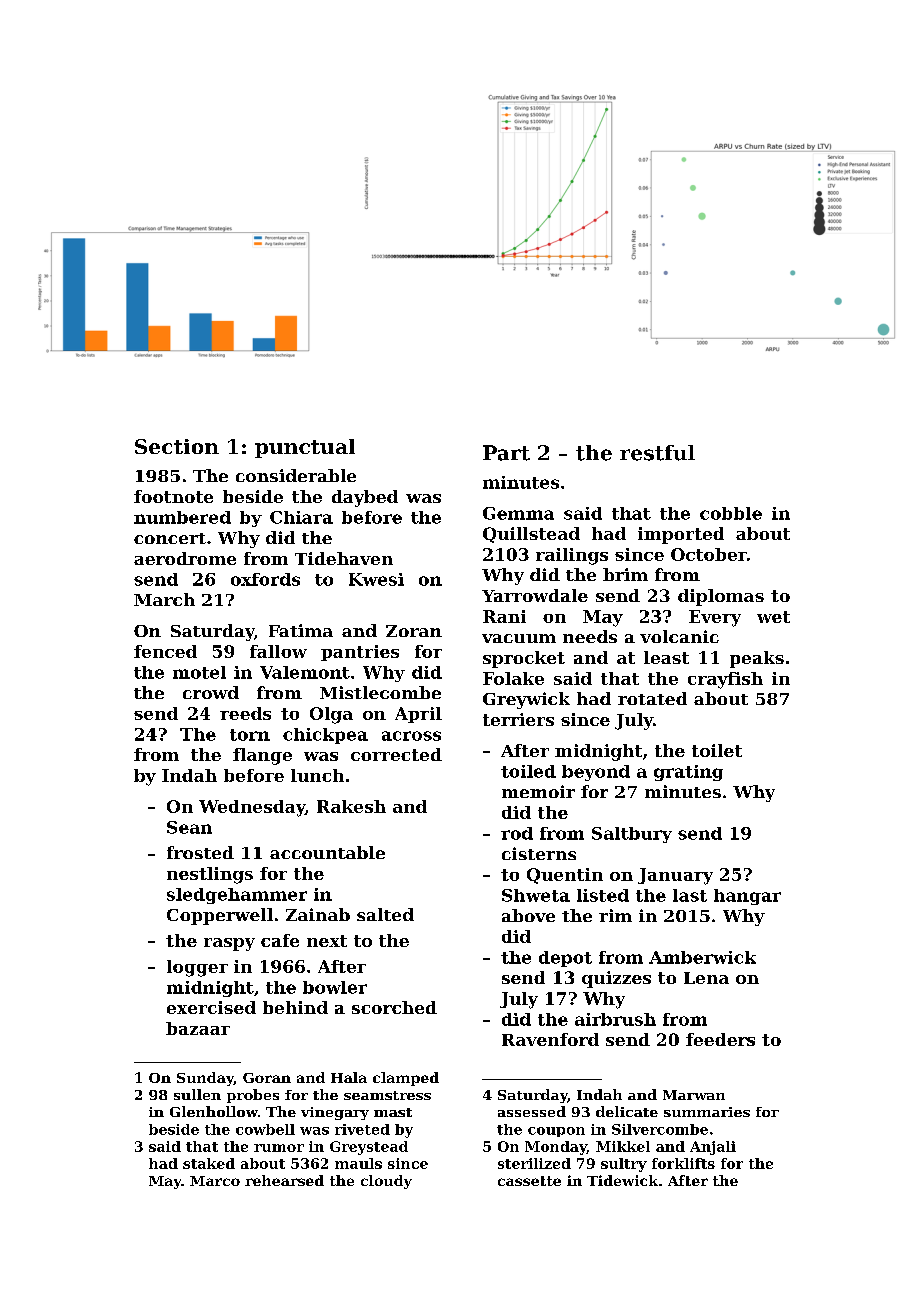 The height and width of the image is (1311, 924). I want to click on memoir, so click(538, 791).
